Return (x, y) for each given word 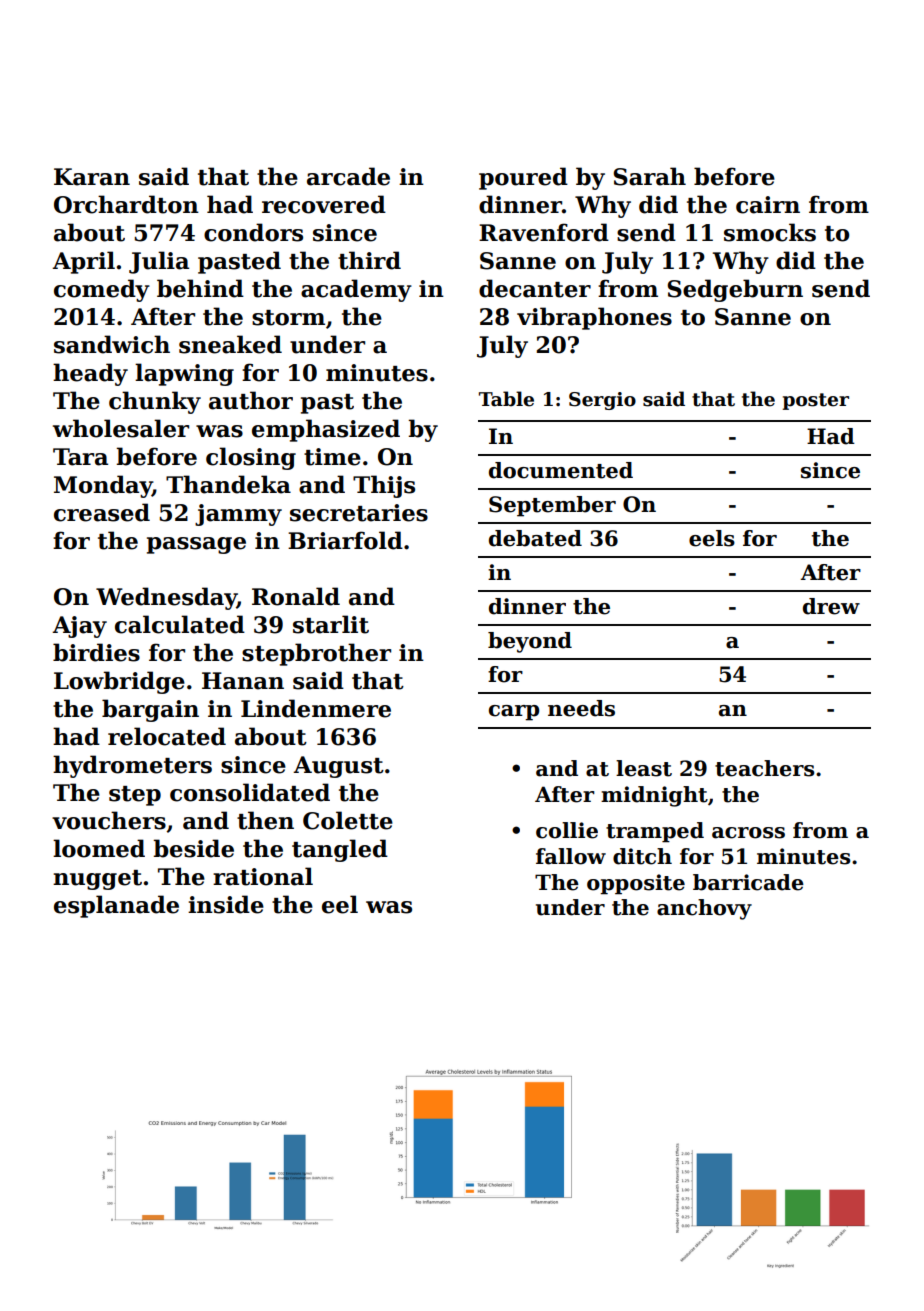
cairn (768, 205)
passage (196, 545)
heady (90, 374)
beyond (530, 642)
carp (514, 713)
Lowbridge (119, 682)
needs (581, 708)
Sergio (602, 401)
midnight (654, 796)
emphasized (326, 430)
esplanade (116, 906)
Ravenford (544, 232)
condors (253, 232)
